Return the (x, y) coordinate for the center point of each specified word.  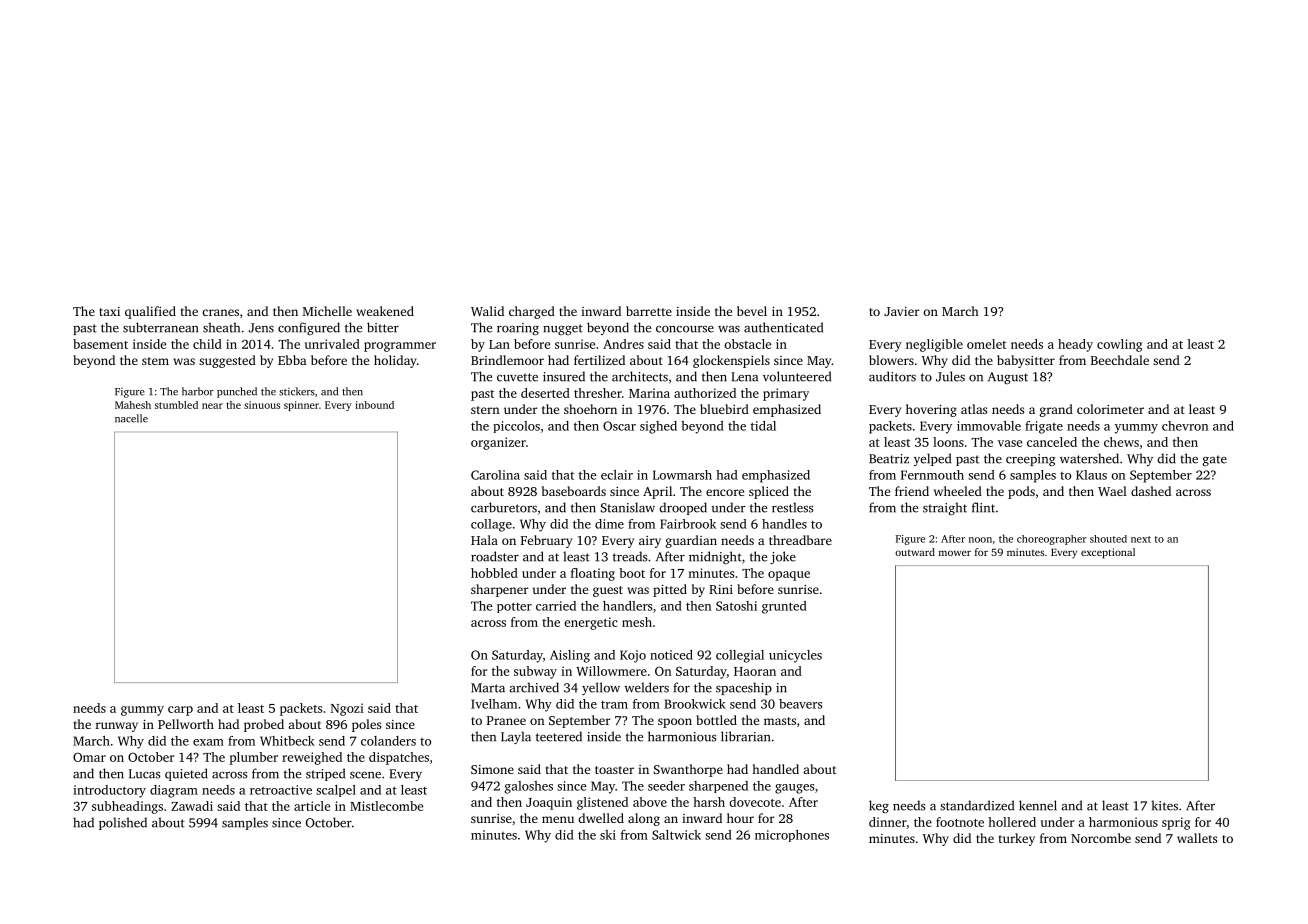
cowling (1119, 345)
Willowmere (611, 671)
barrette (649, 311)
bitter (383, 327)
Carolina (495, 475)
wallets (1197, 838)
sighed (658, 427)
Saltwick (676, 835)
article (312, 806)
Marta (488, 688)
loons (948, 442)
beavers (800, 704)
